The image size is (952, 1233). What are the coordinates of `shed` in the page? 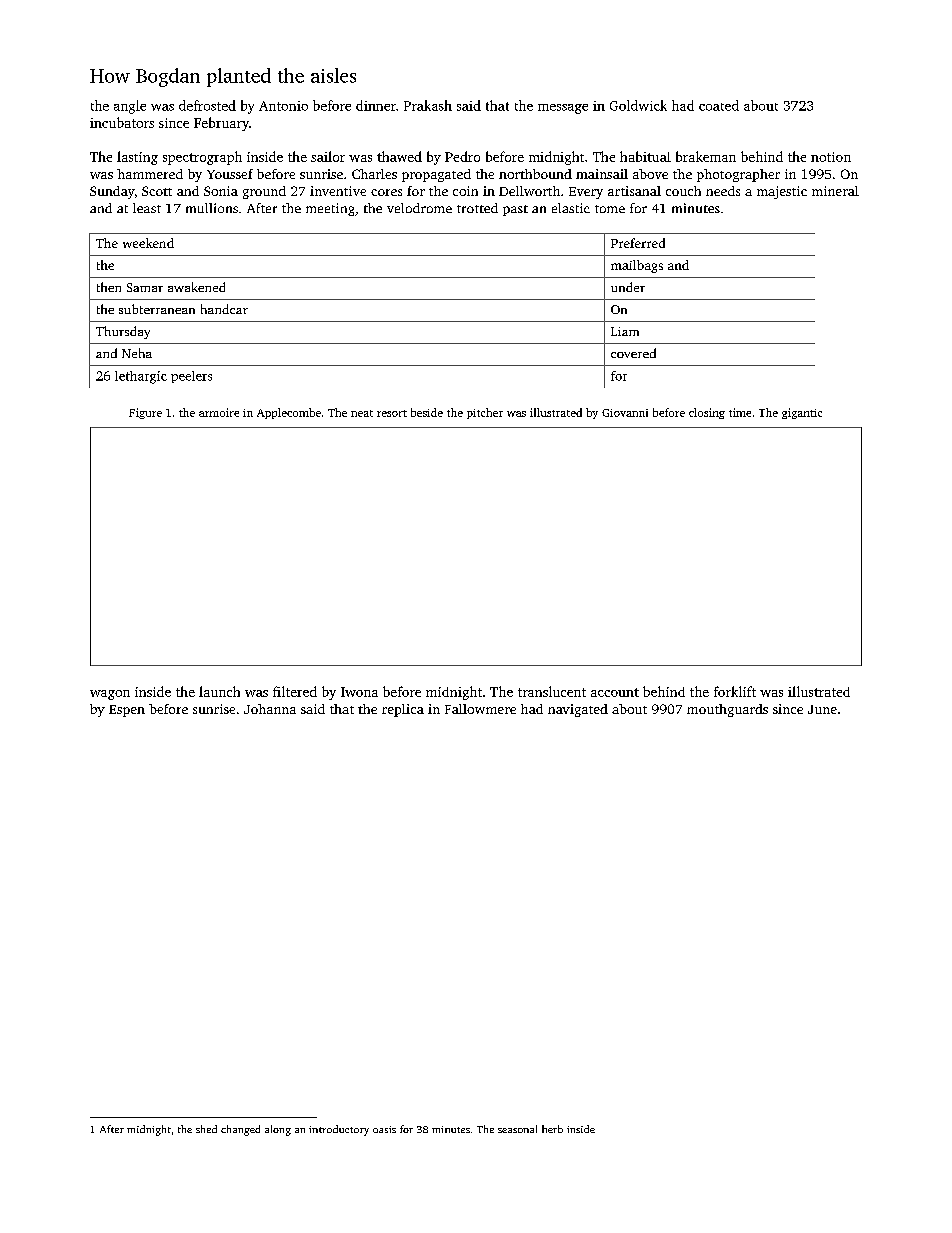 It's located at (206, 1129).
